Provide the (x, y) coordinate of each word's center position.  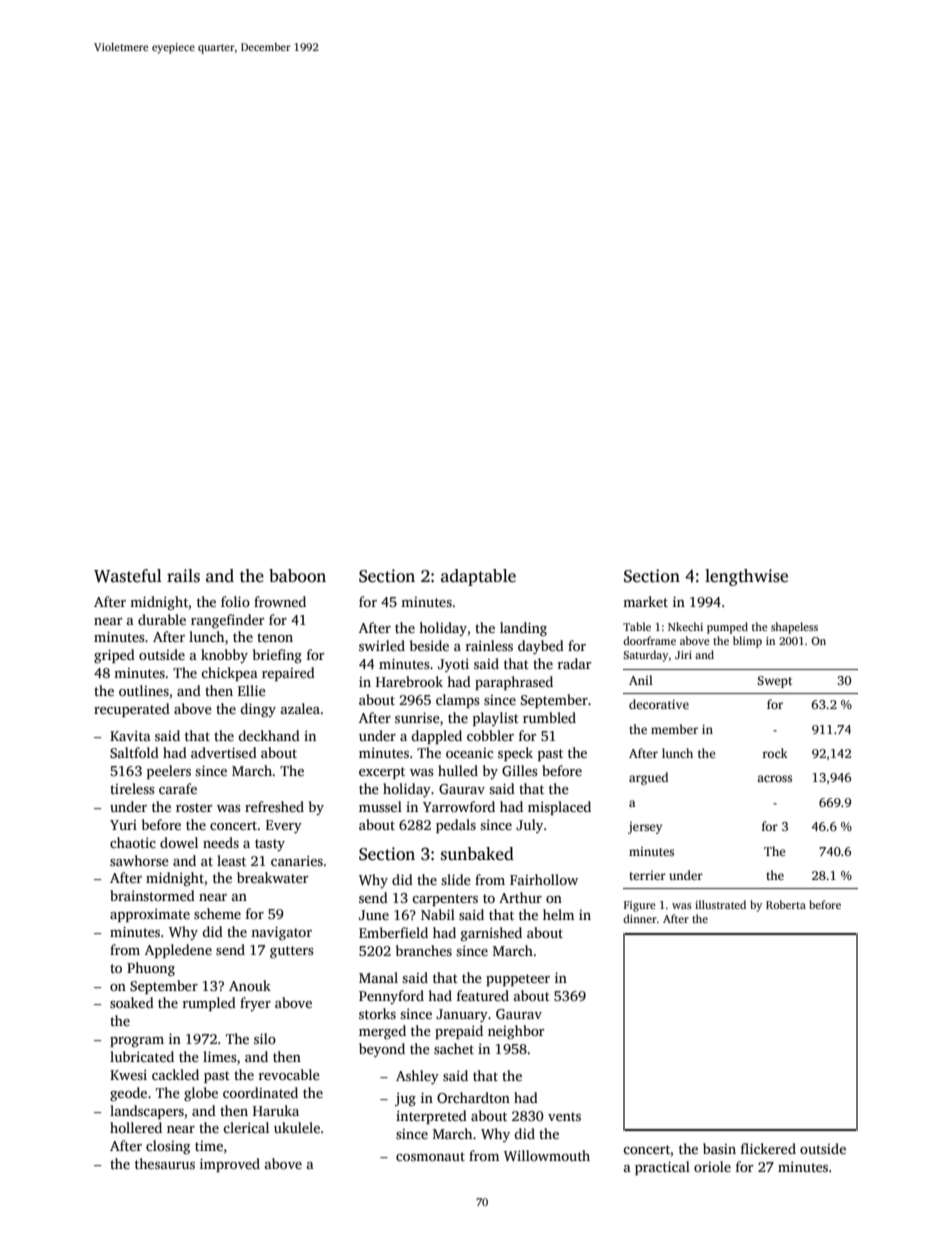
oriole (712, 1166)
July (529, 826)
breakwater (272, 877)
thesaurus (165, 1163)
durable (162, 619)
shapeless (794, 628)
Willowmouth (547, 1155)
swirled (382, 645)
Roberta (786, 904)
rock (775, 753)
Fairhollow (544, 879)
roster (194, 807)
